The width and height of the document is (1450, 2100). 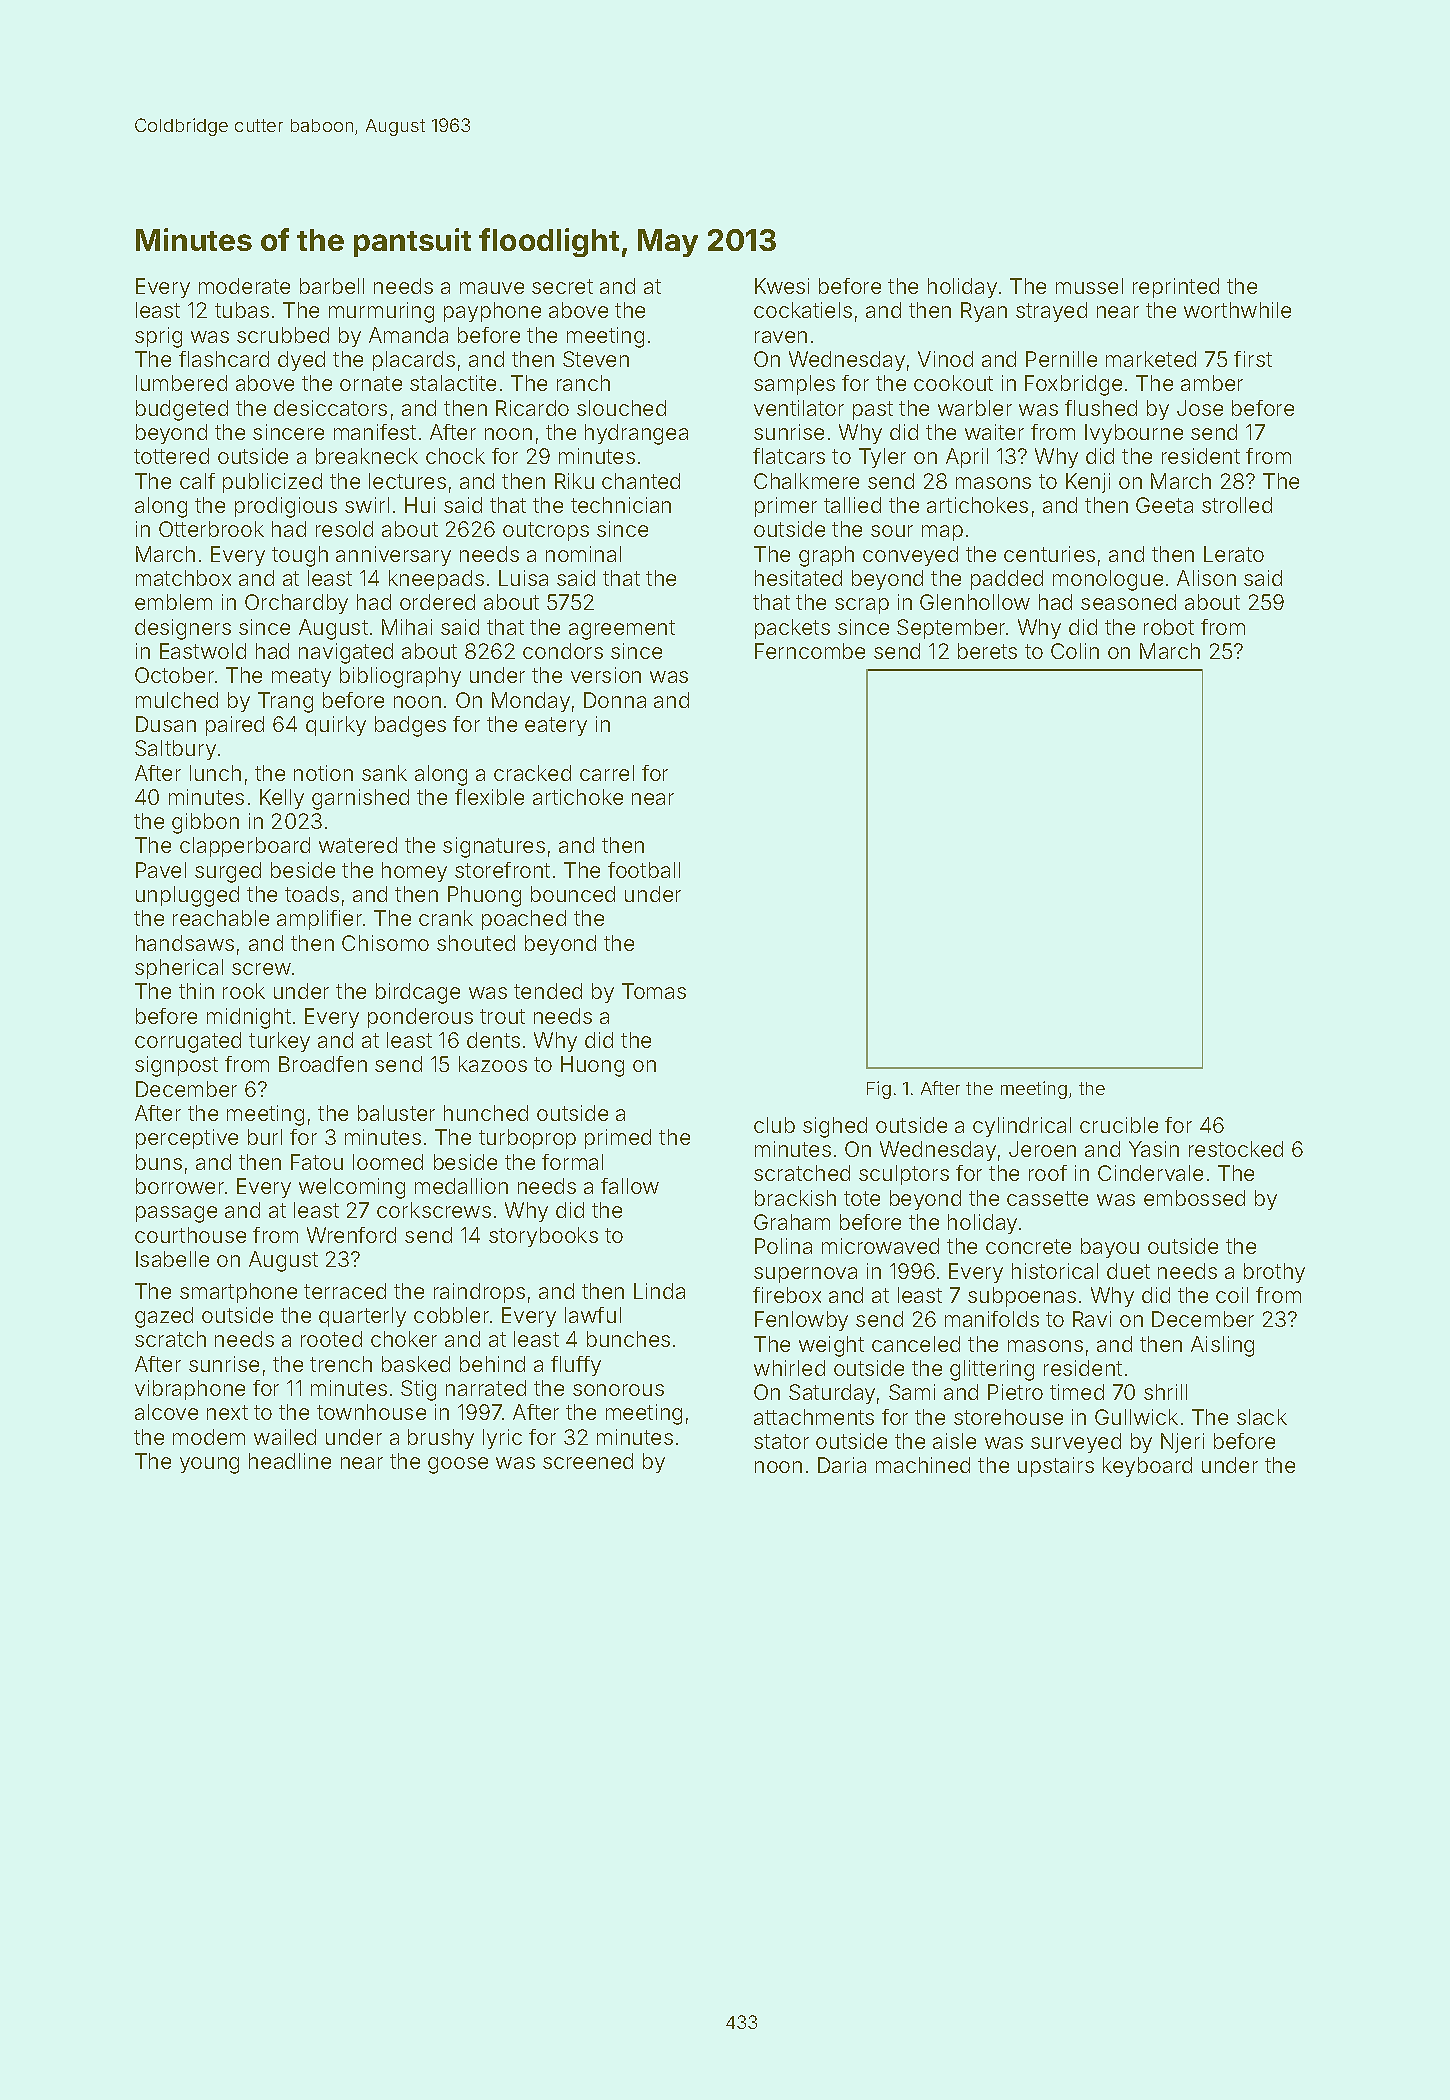 I want to click on microwaved, so click(x=880, y=1246).
